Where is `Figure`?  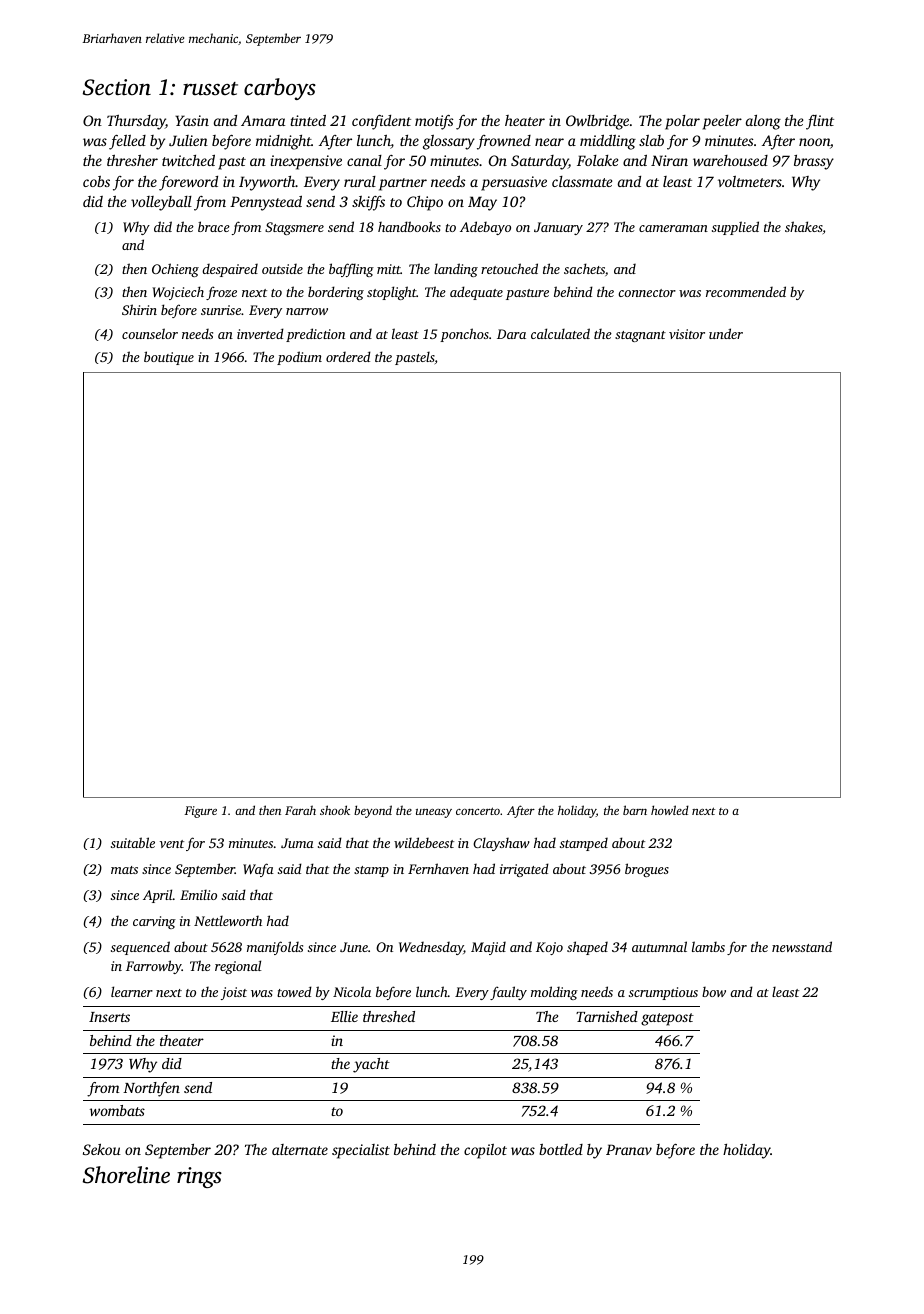
Figure is located at coordinates (201, 812).
